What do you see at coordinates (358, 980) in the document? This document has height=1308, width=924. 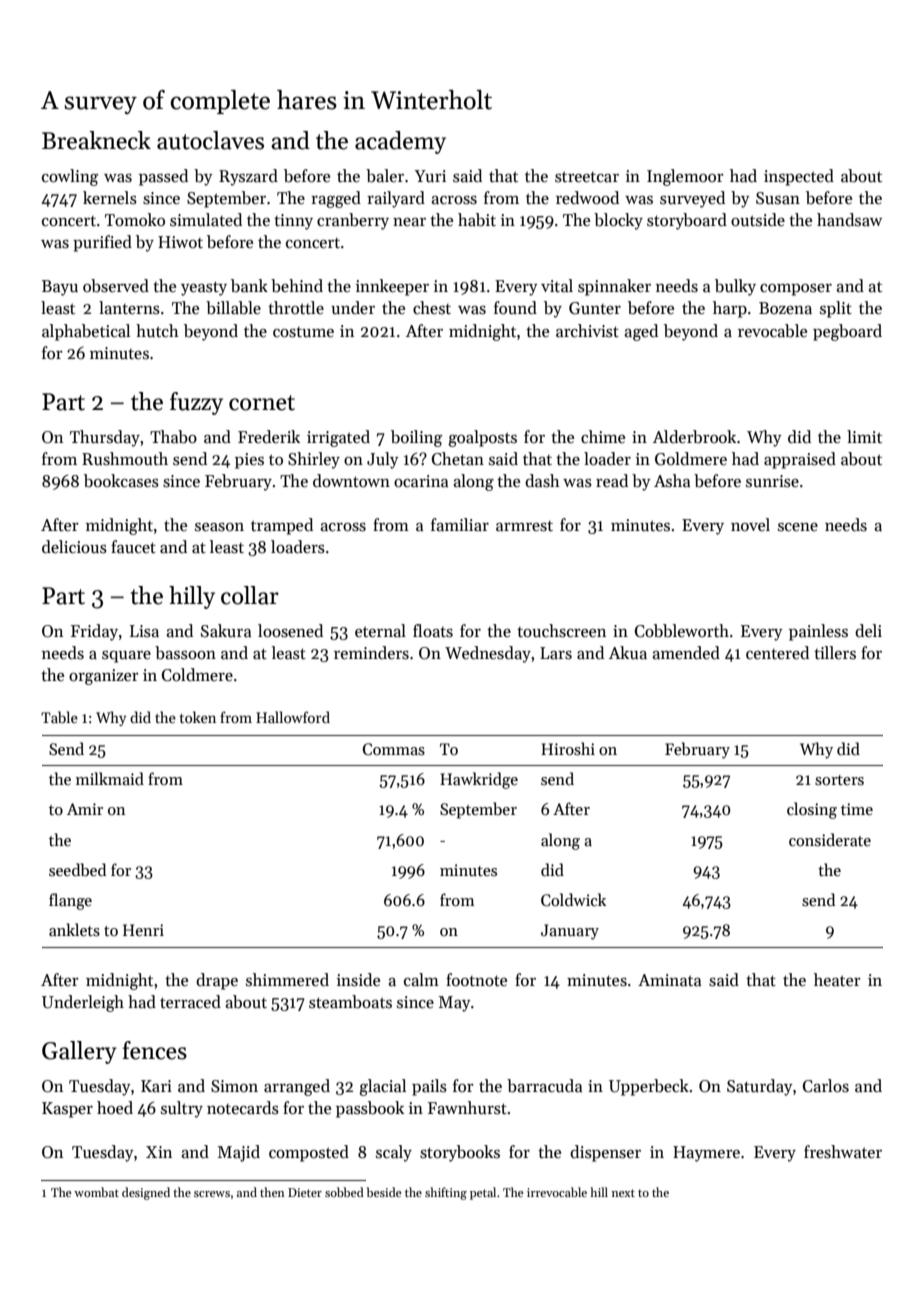 I see `inside` at bounding box center [358, 980].
